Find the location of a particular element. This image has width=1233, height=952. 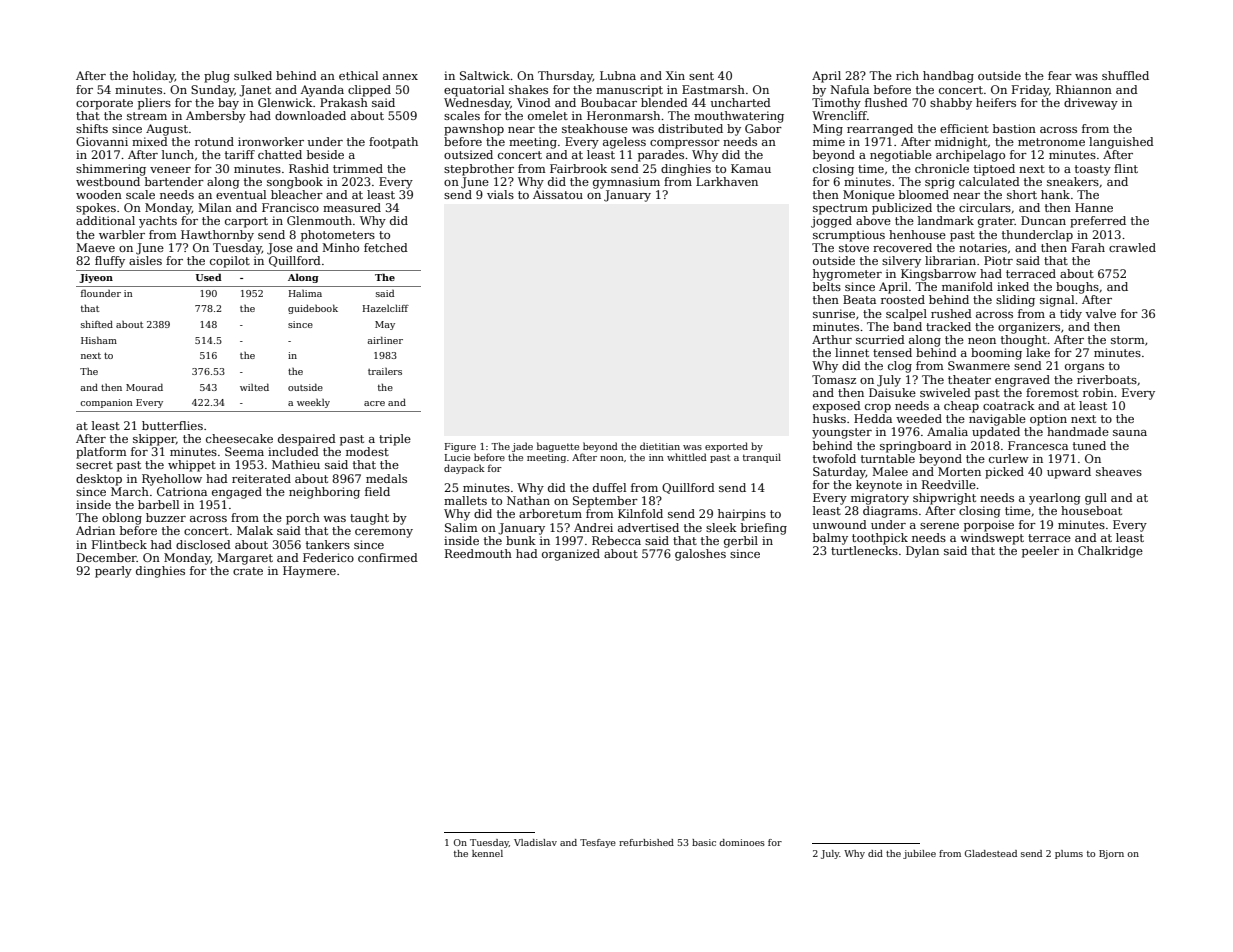

Vladislav is located at coordinates (535, 842).
